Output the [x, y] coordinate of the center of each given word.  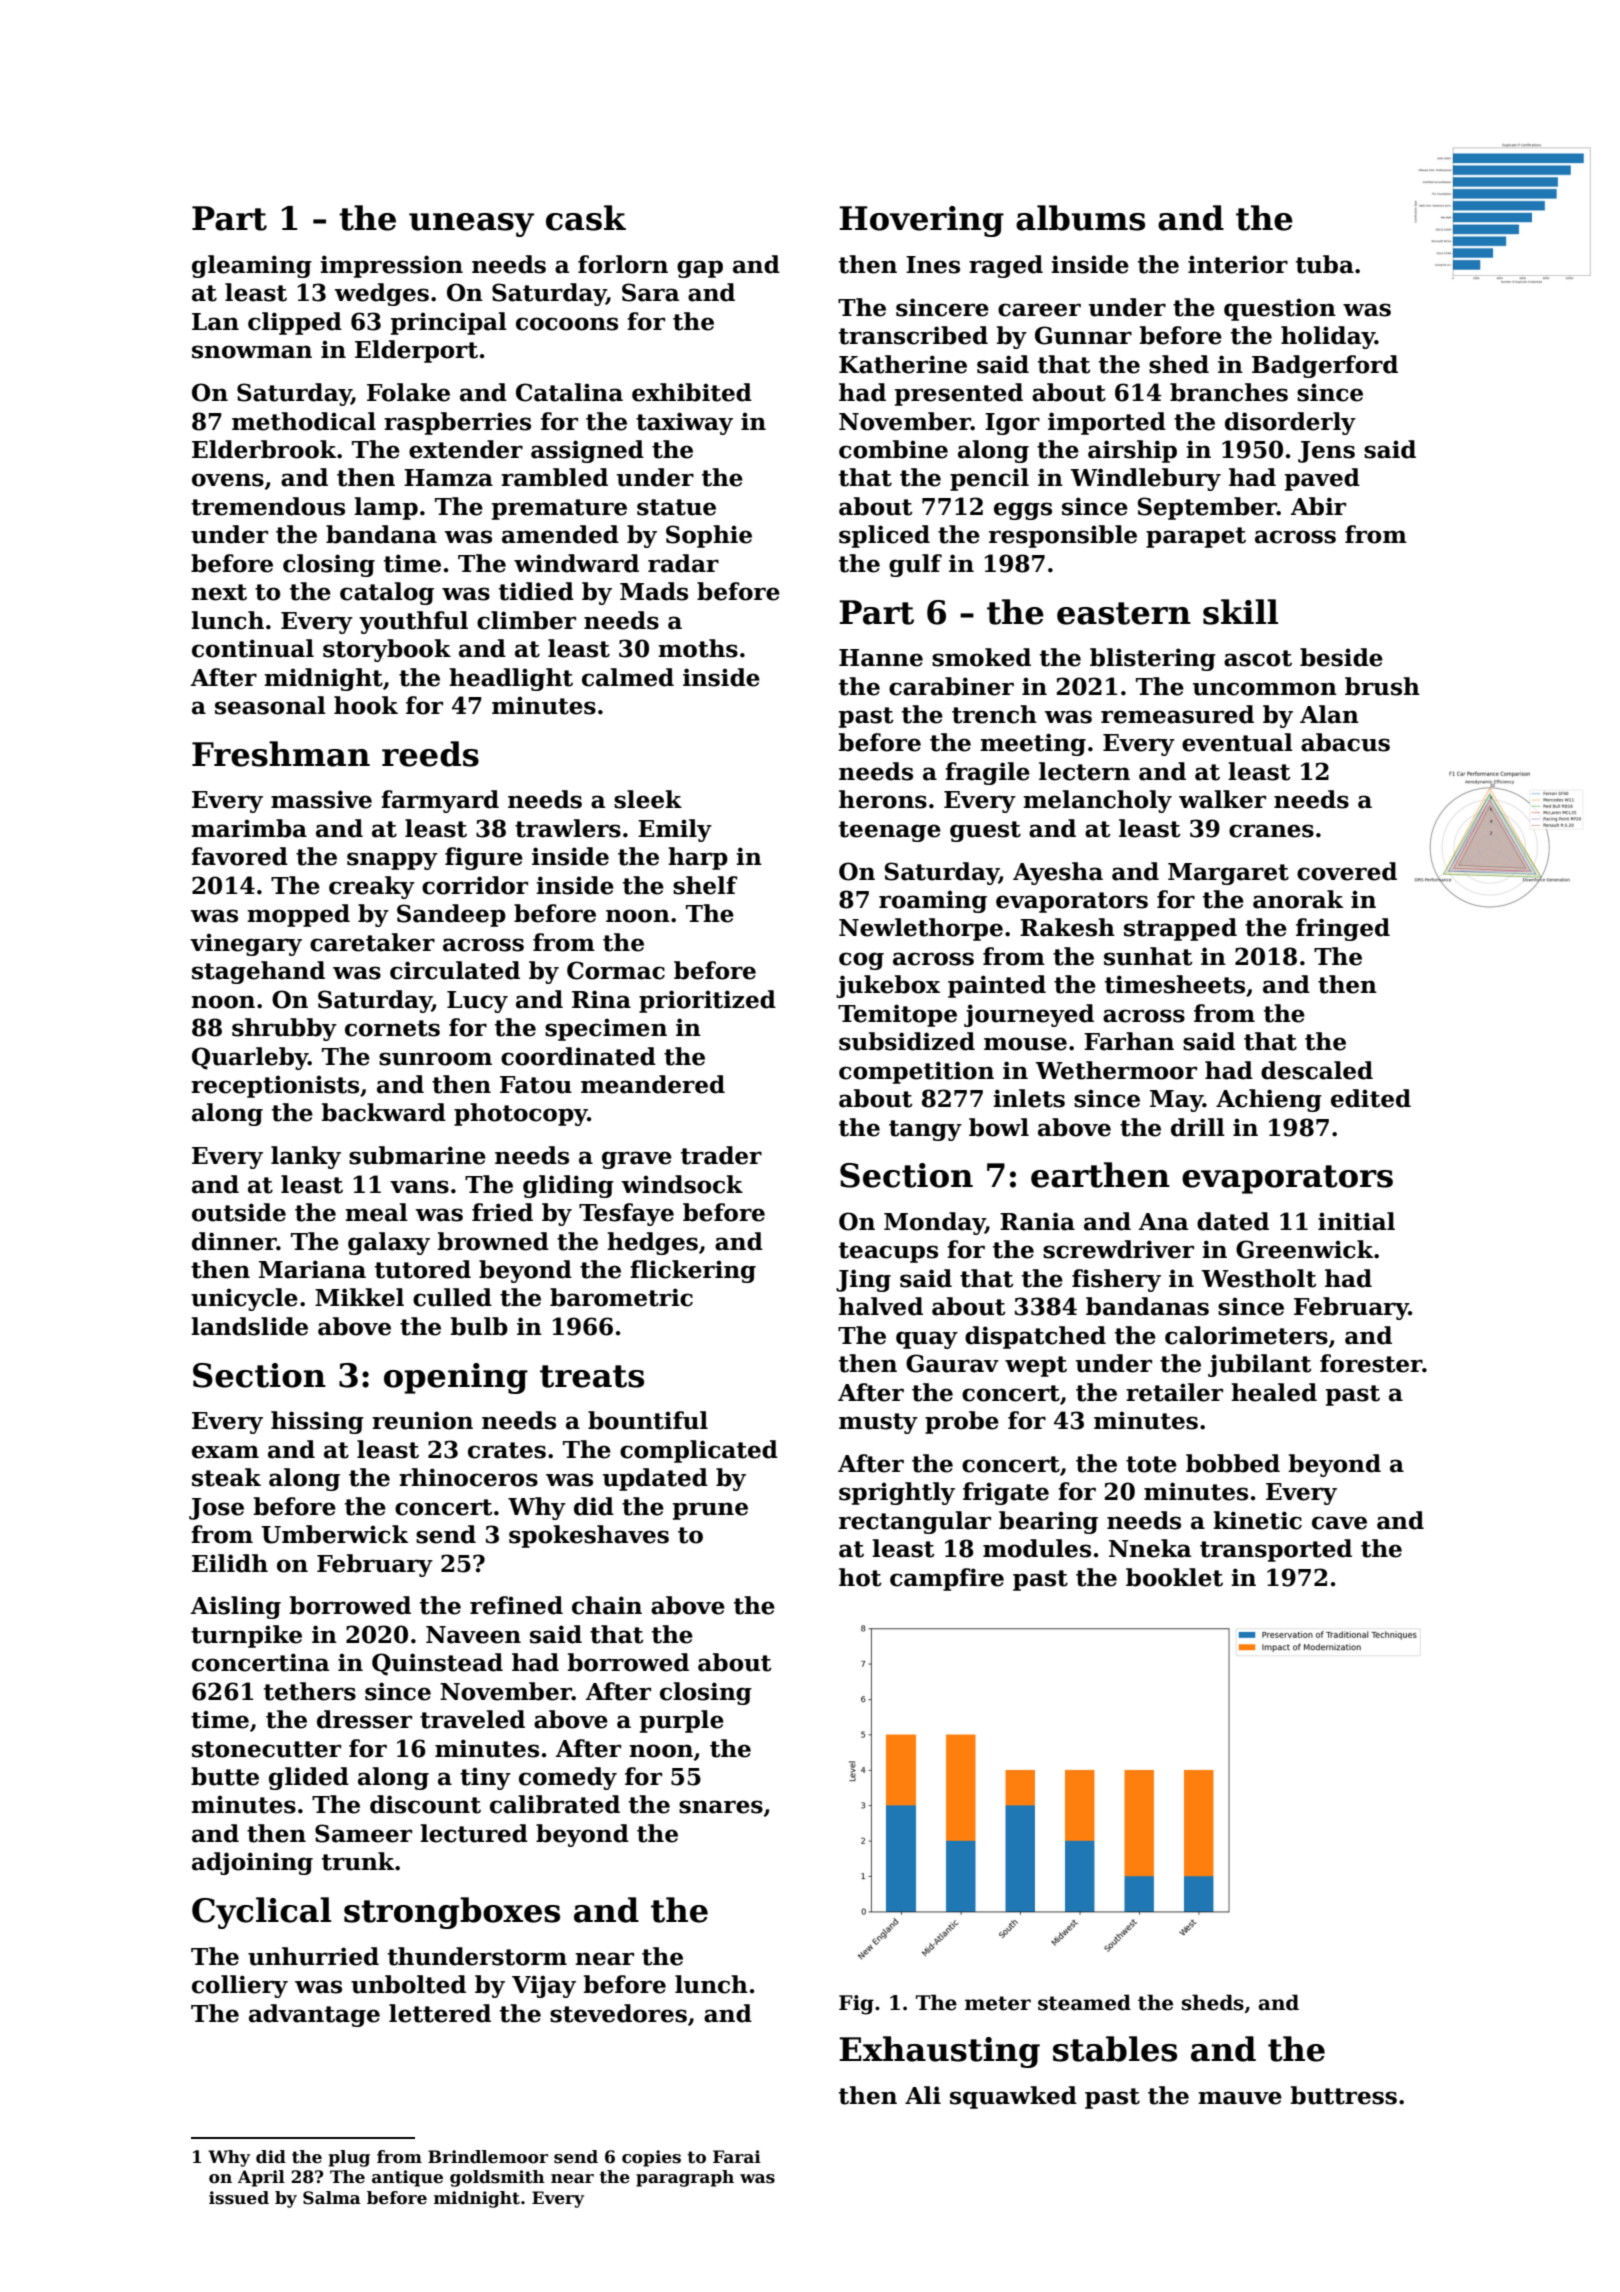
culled [452, 1297]
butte [225, 1776]
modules [1037, 1548]
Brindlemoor [488, 2157]
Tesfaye [626, 1214]
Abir [1318, 506]
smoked [981, 657]
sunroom [435, 1059]
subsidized [907, 1041]
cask [586, 218]
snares [721, 1807]
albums [1080, 218]
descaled [1317, 1070]
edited [1371, 1098]
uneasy [471, 225]
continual [253, 648]
